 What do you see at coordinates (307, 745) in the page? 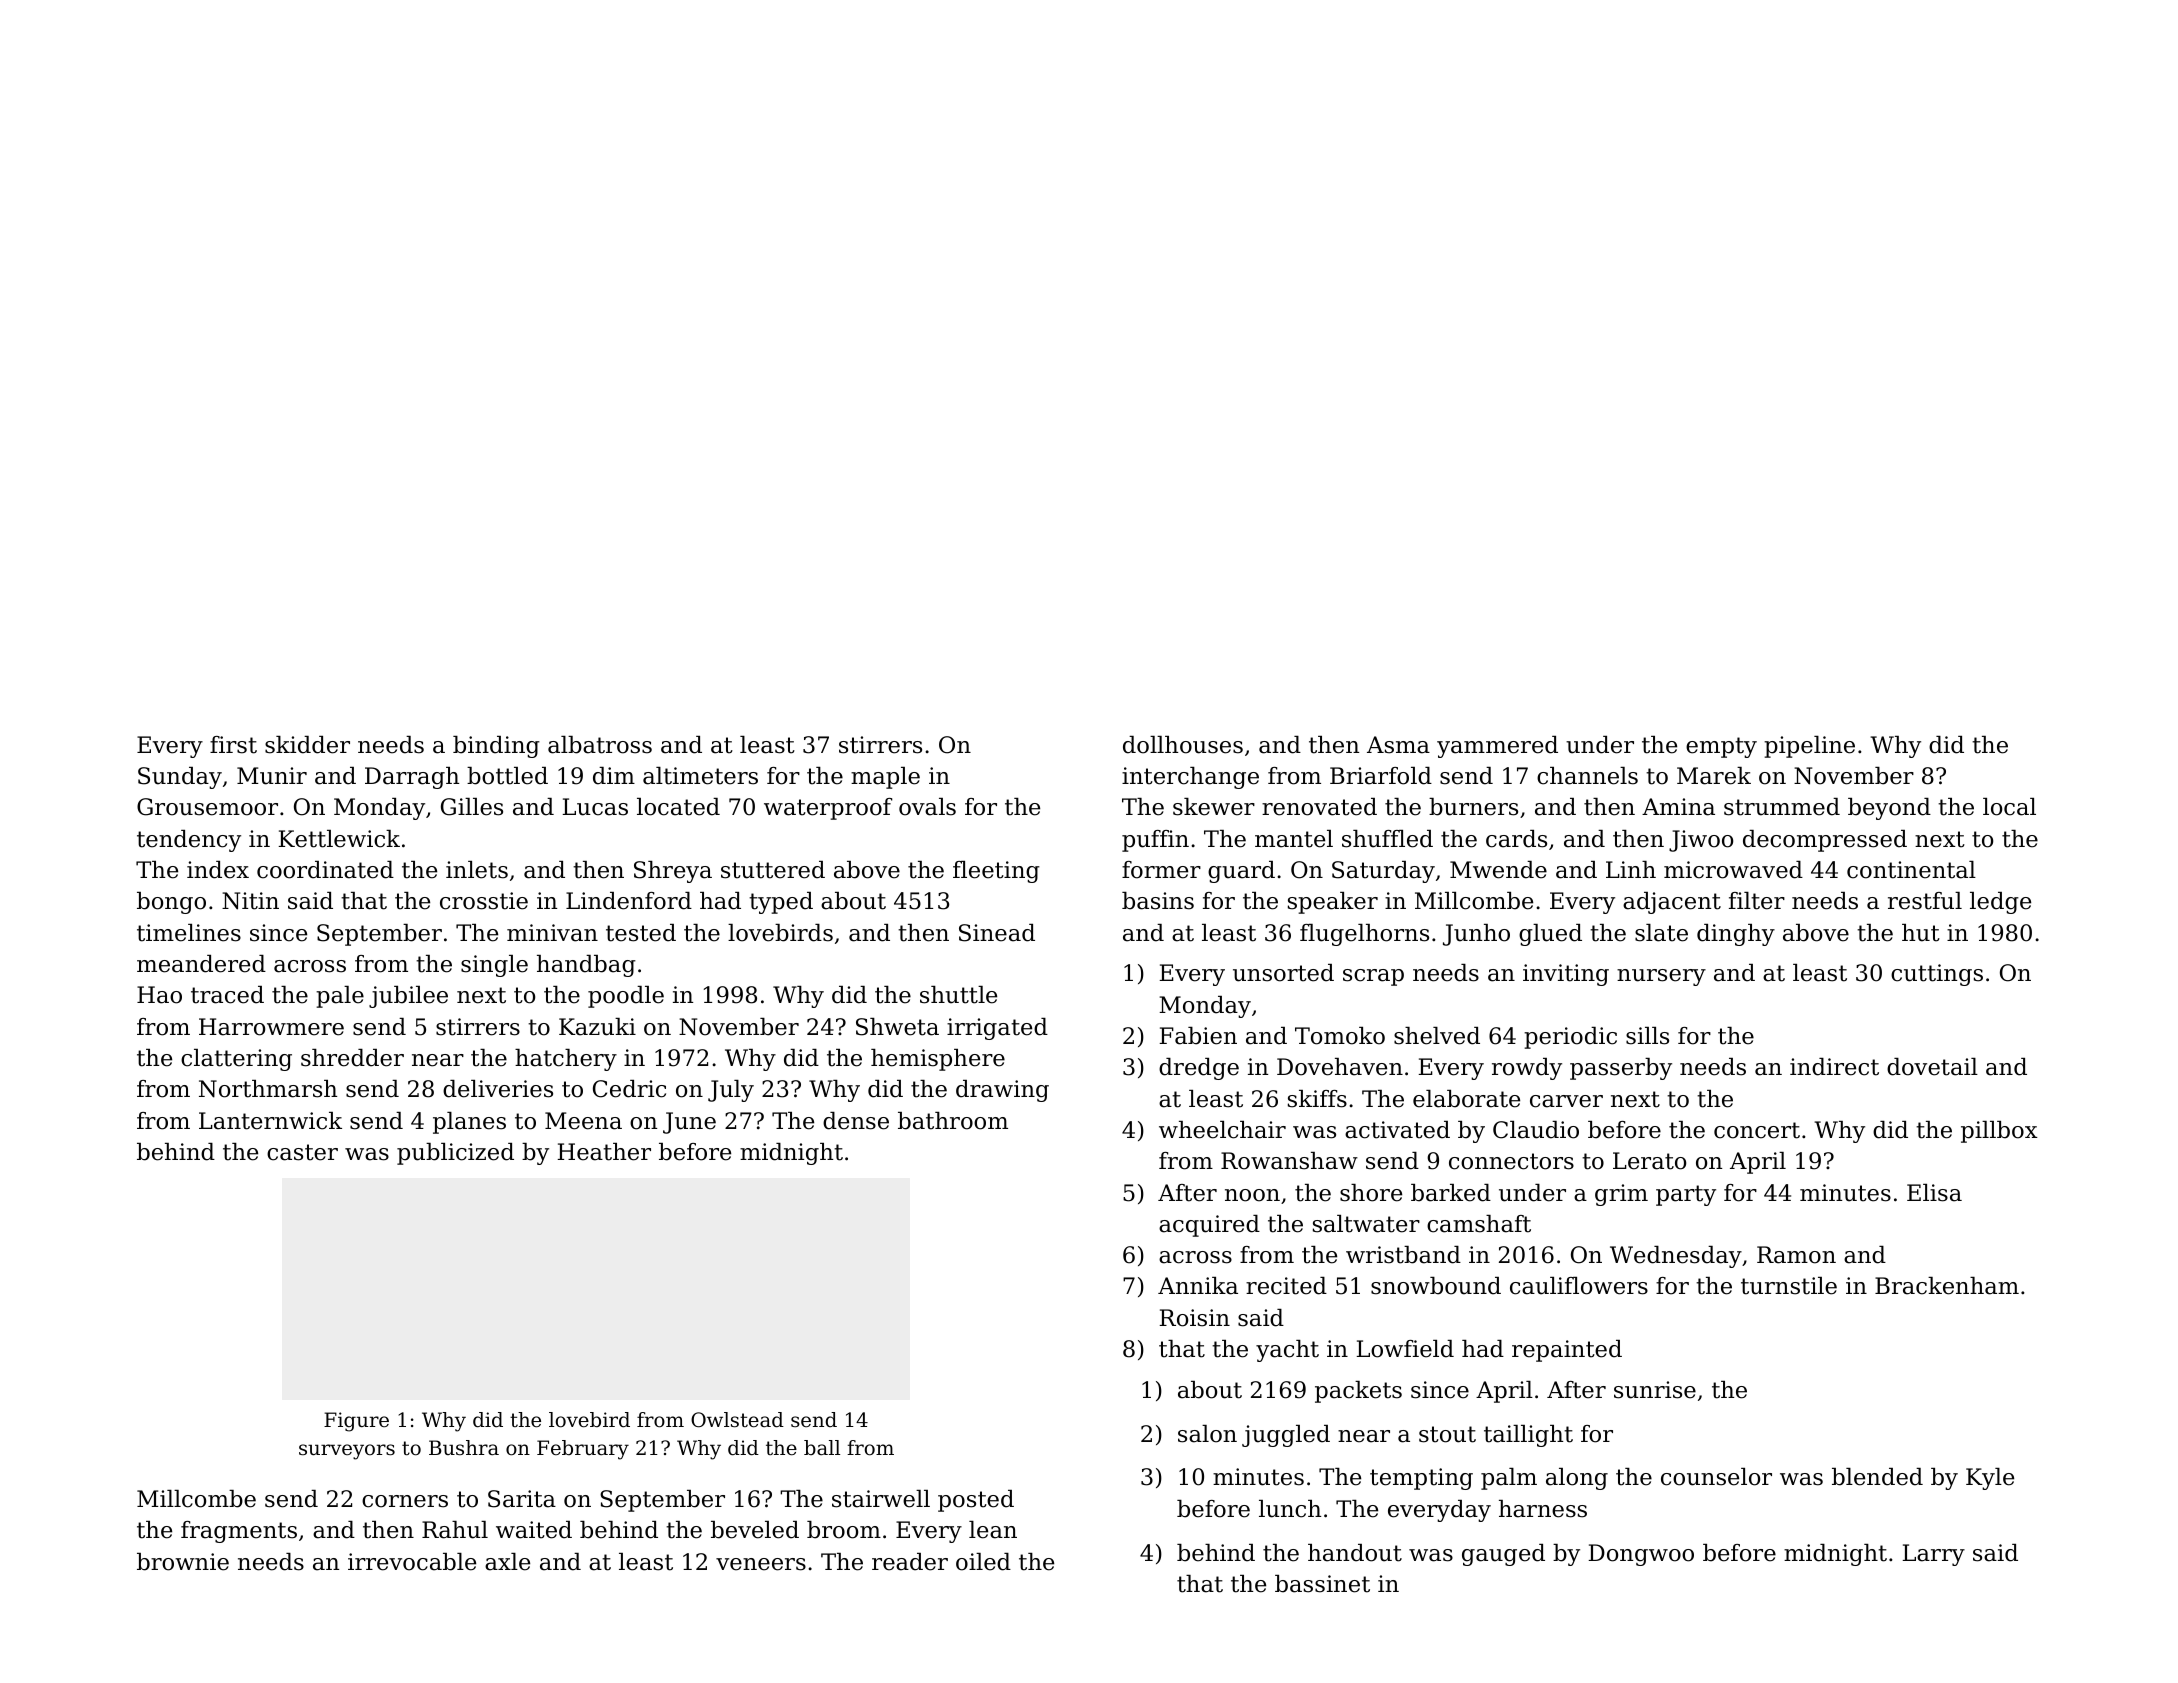
I see `skidder` at bounding box center [307, 745].
